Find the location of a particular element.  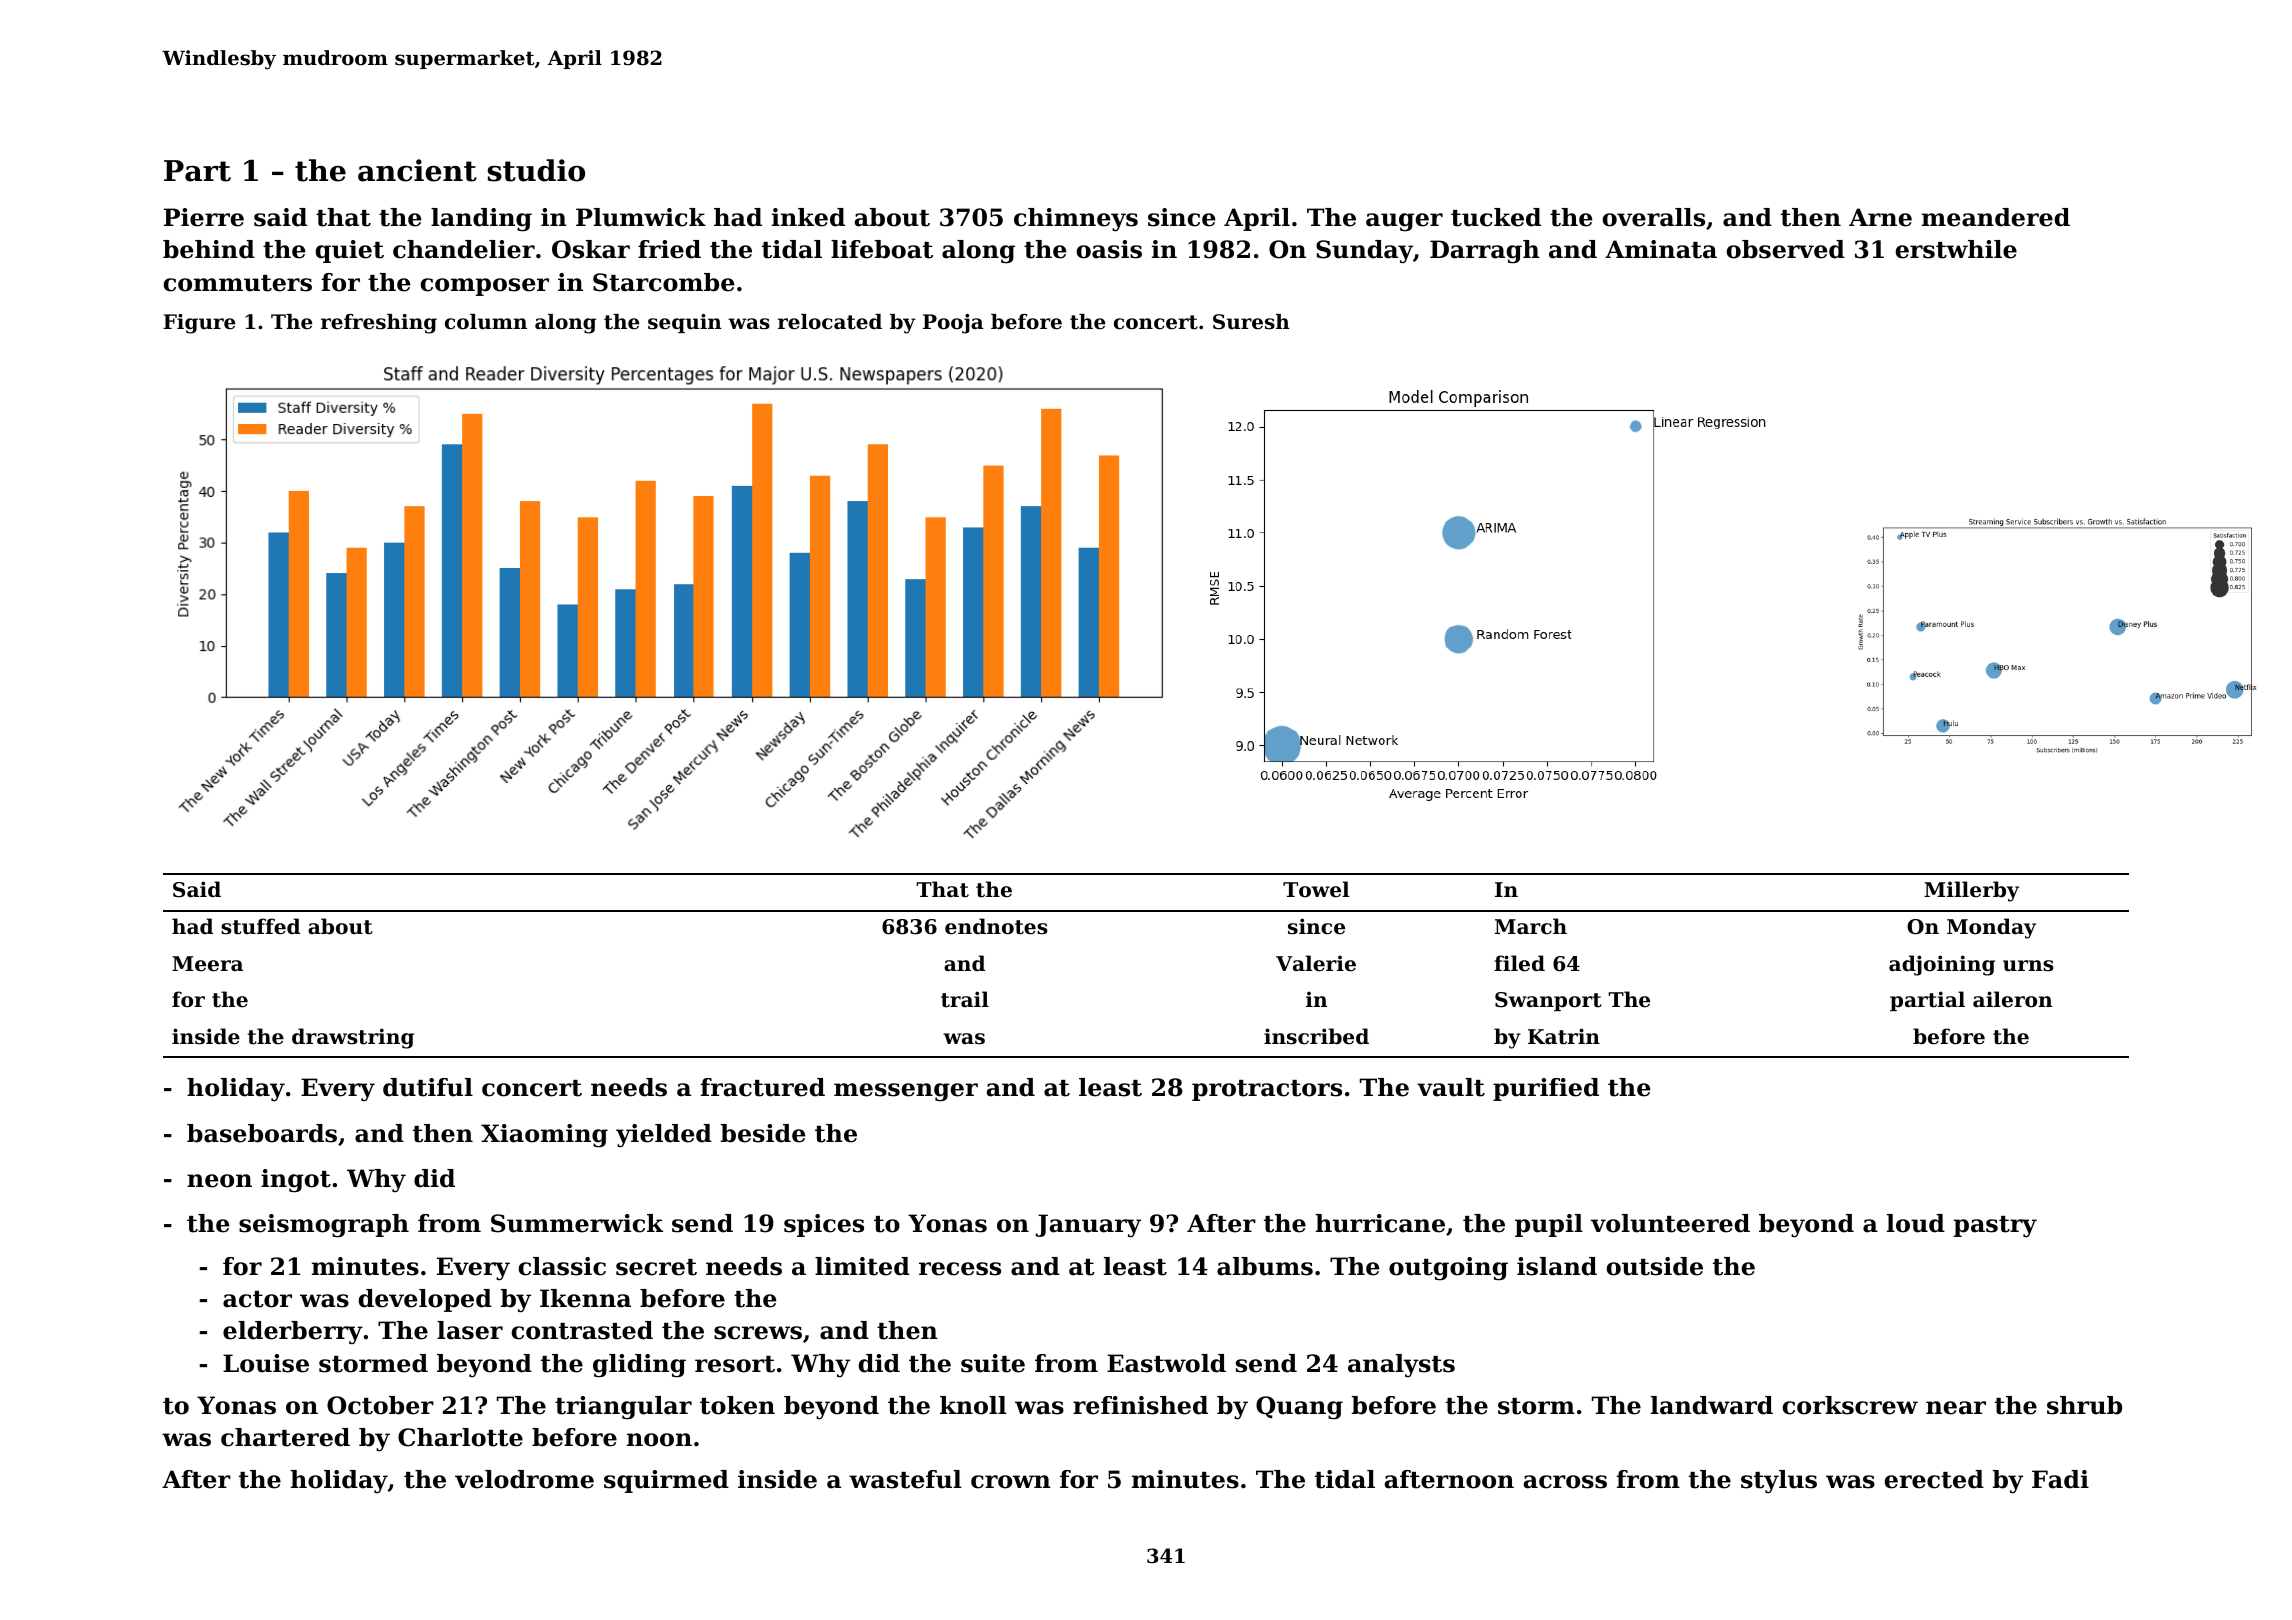

Aminata is located at coordinates (1661, 249).
